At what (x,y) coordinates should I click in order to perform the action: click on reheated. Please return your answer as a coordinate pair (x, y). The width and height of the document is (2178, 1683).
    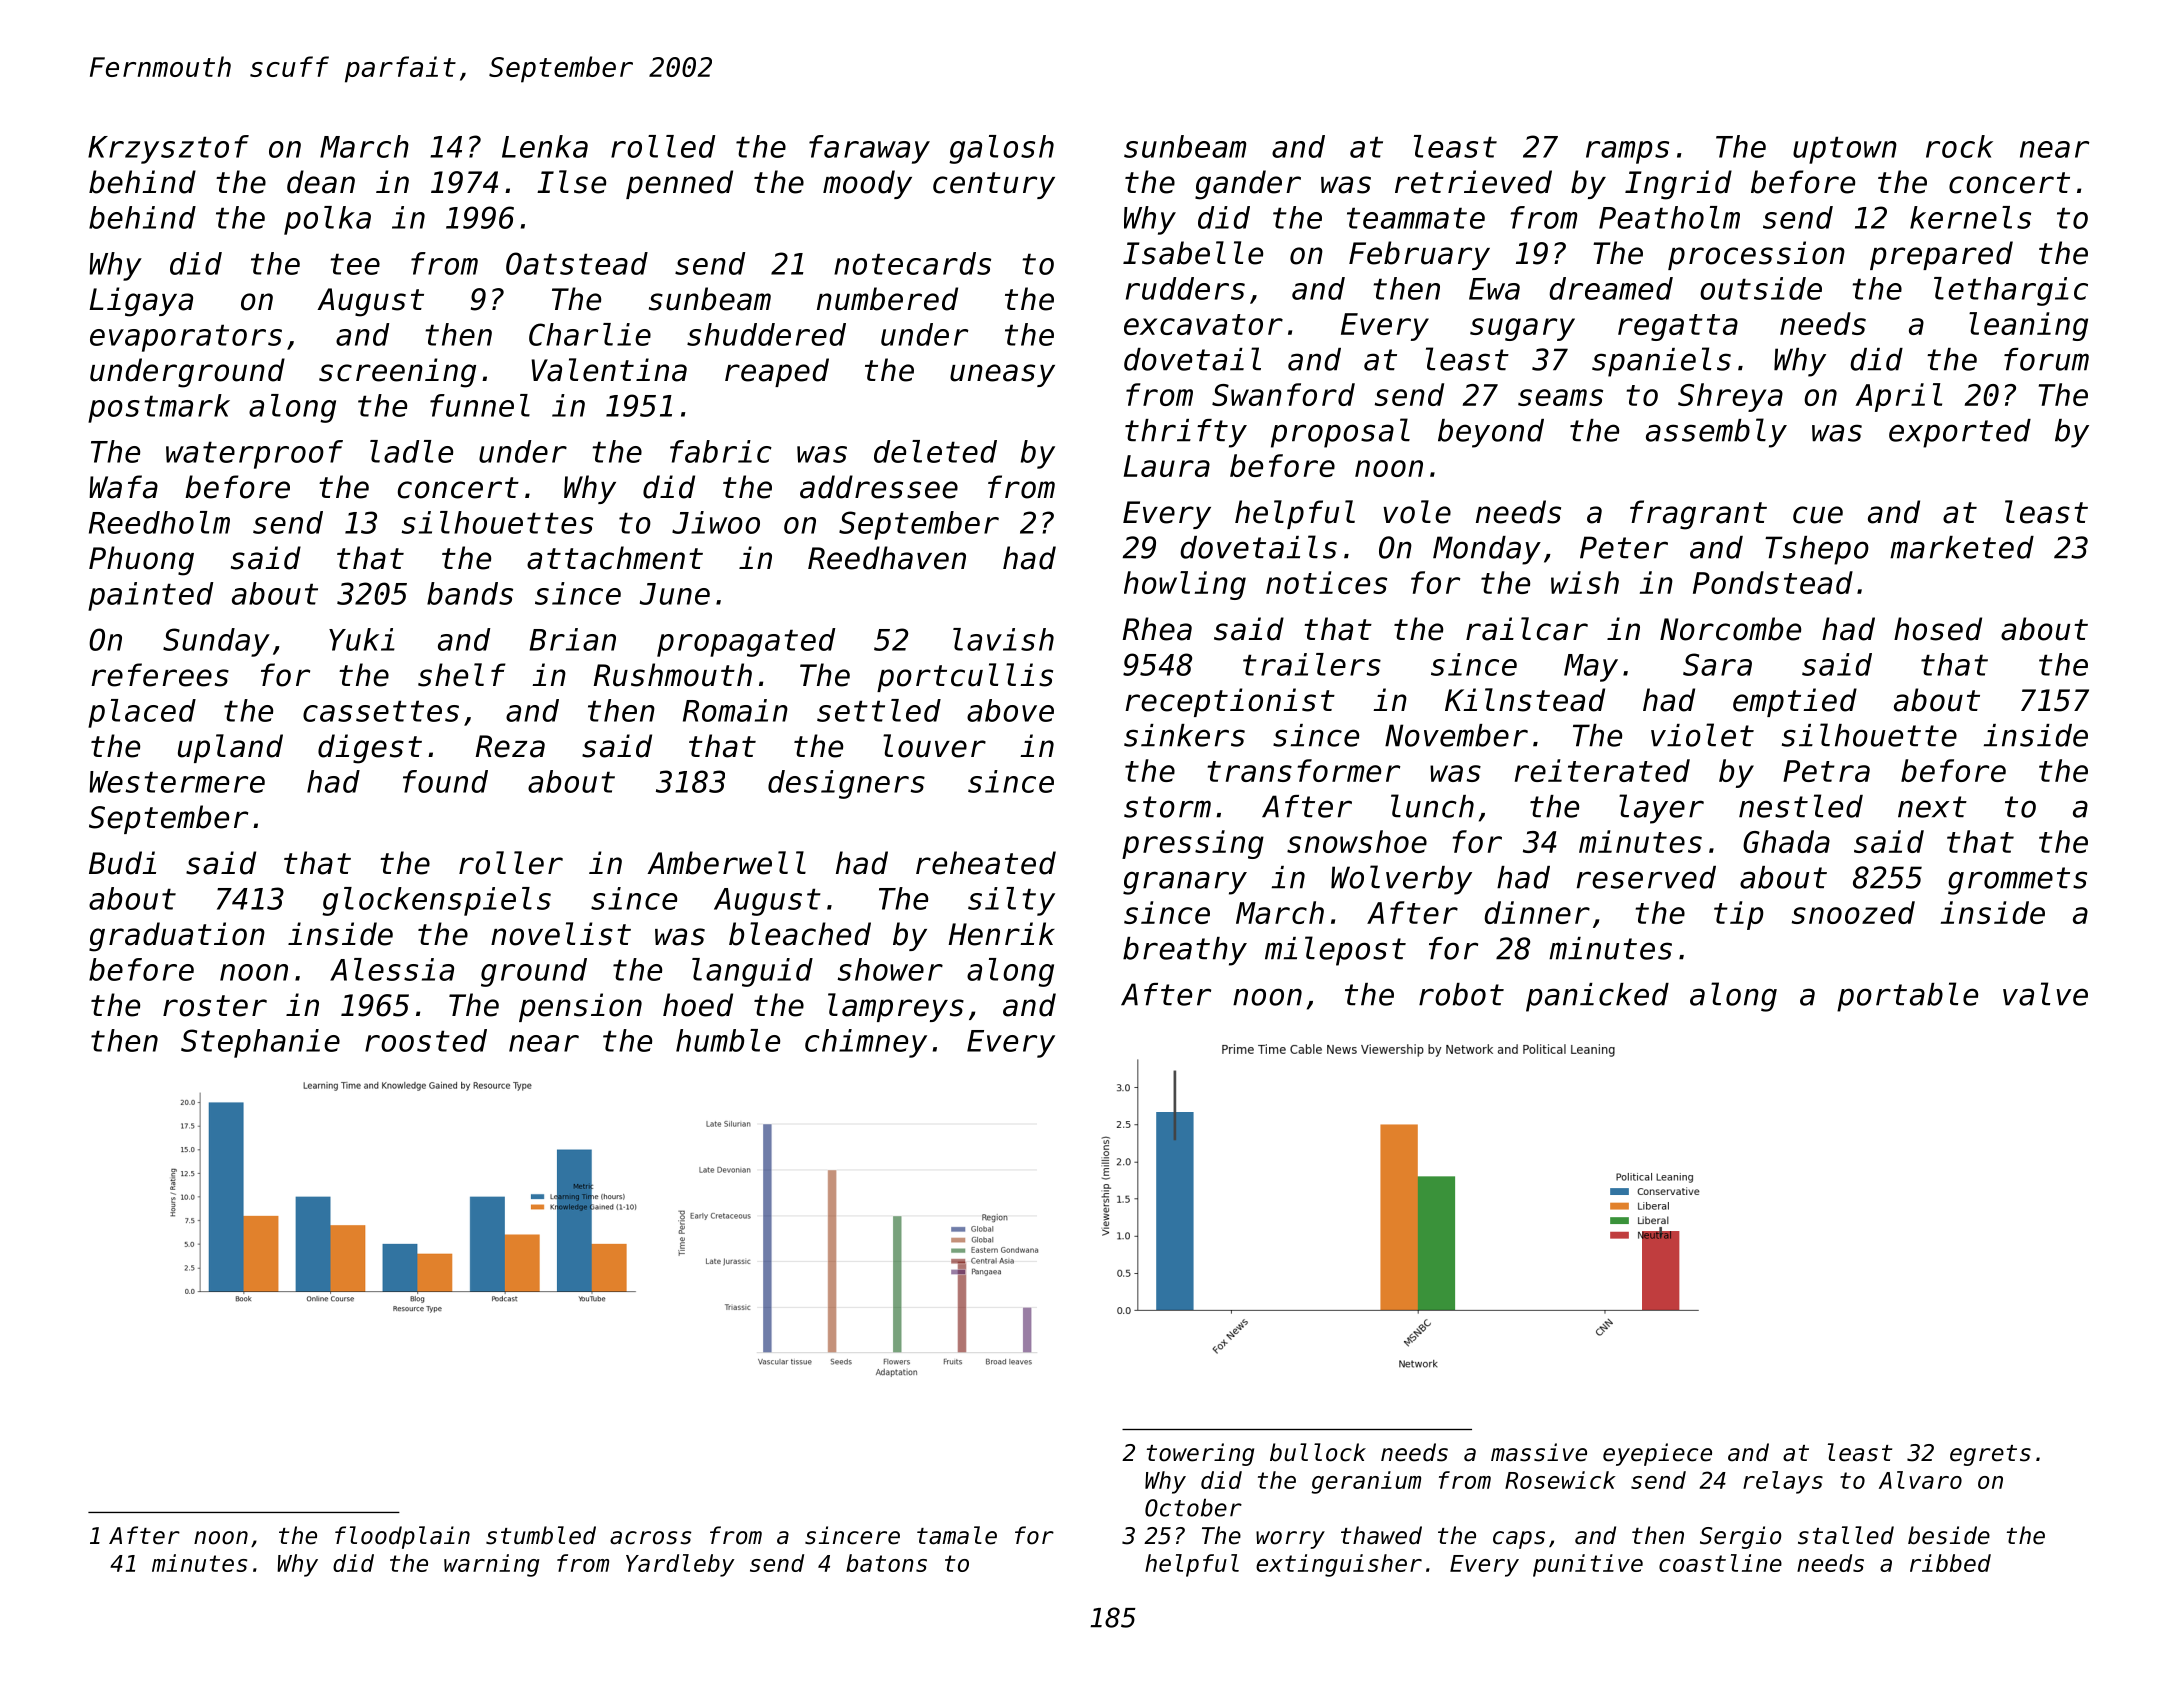
    Looking at the image, I should click on (986, 863).
